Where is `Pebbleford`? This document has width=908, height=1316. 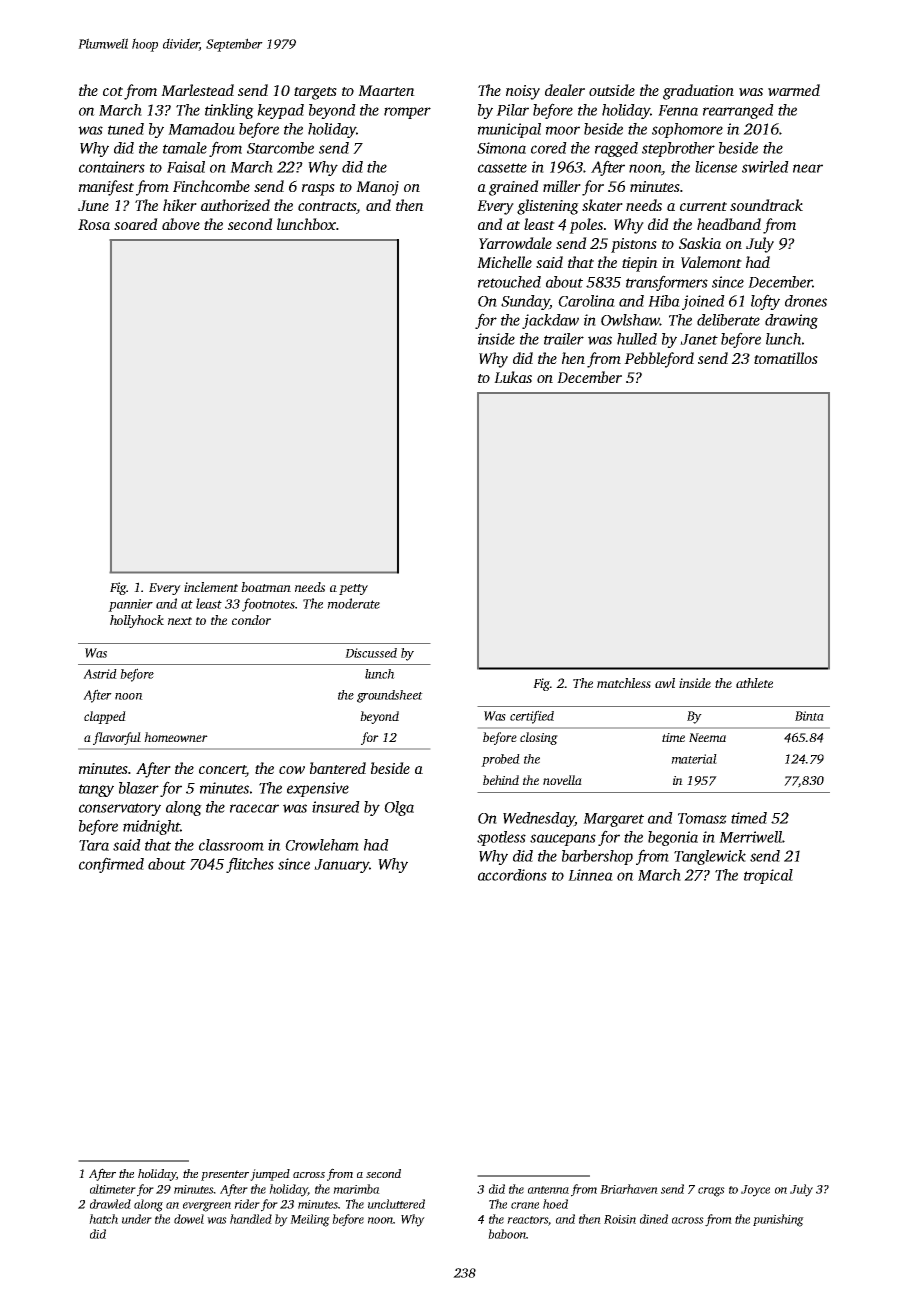 Pebbleford is located at coordinates (659, 360).
